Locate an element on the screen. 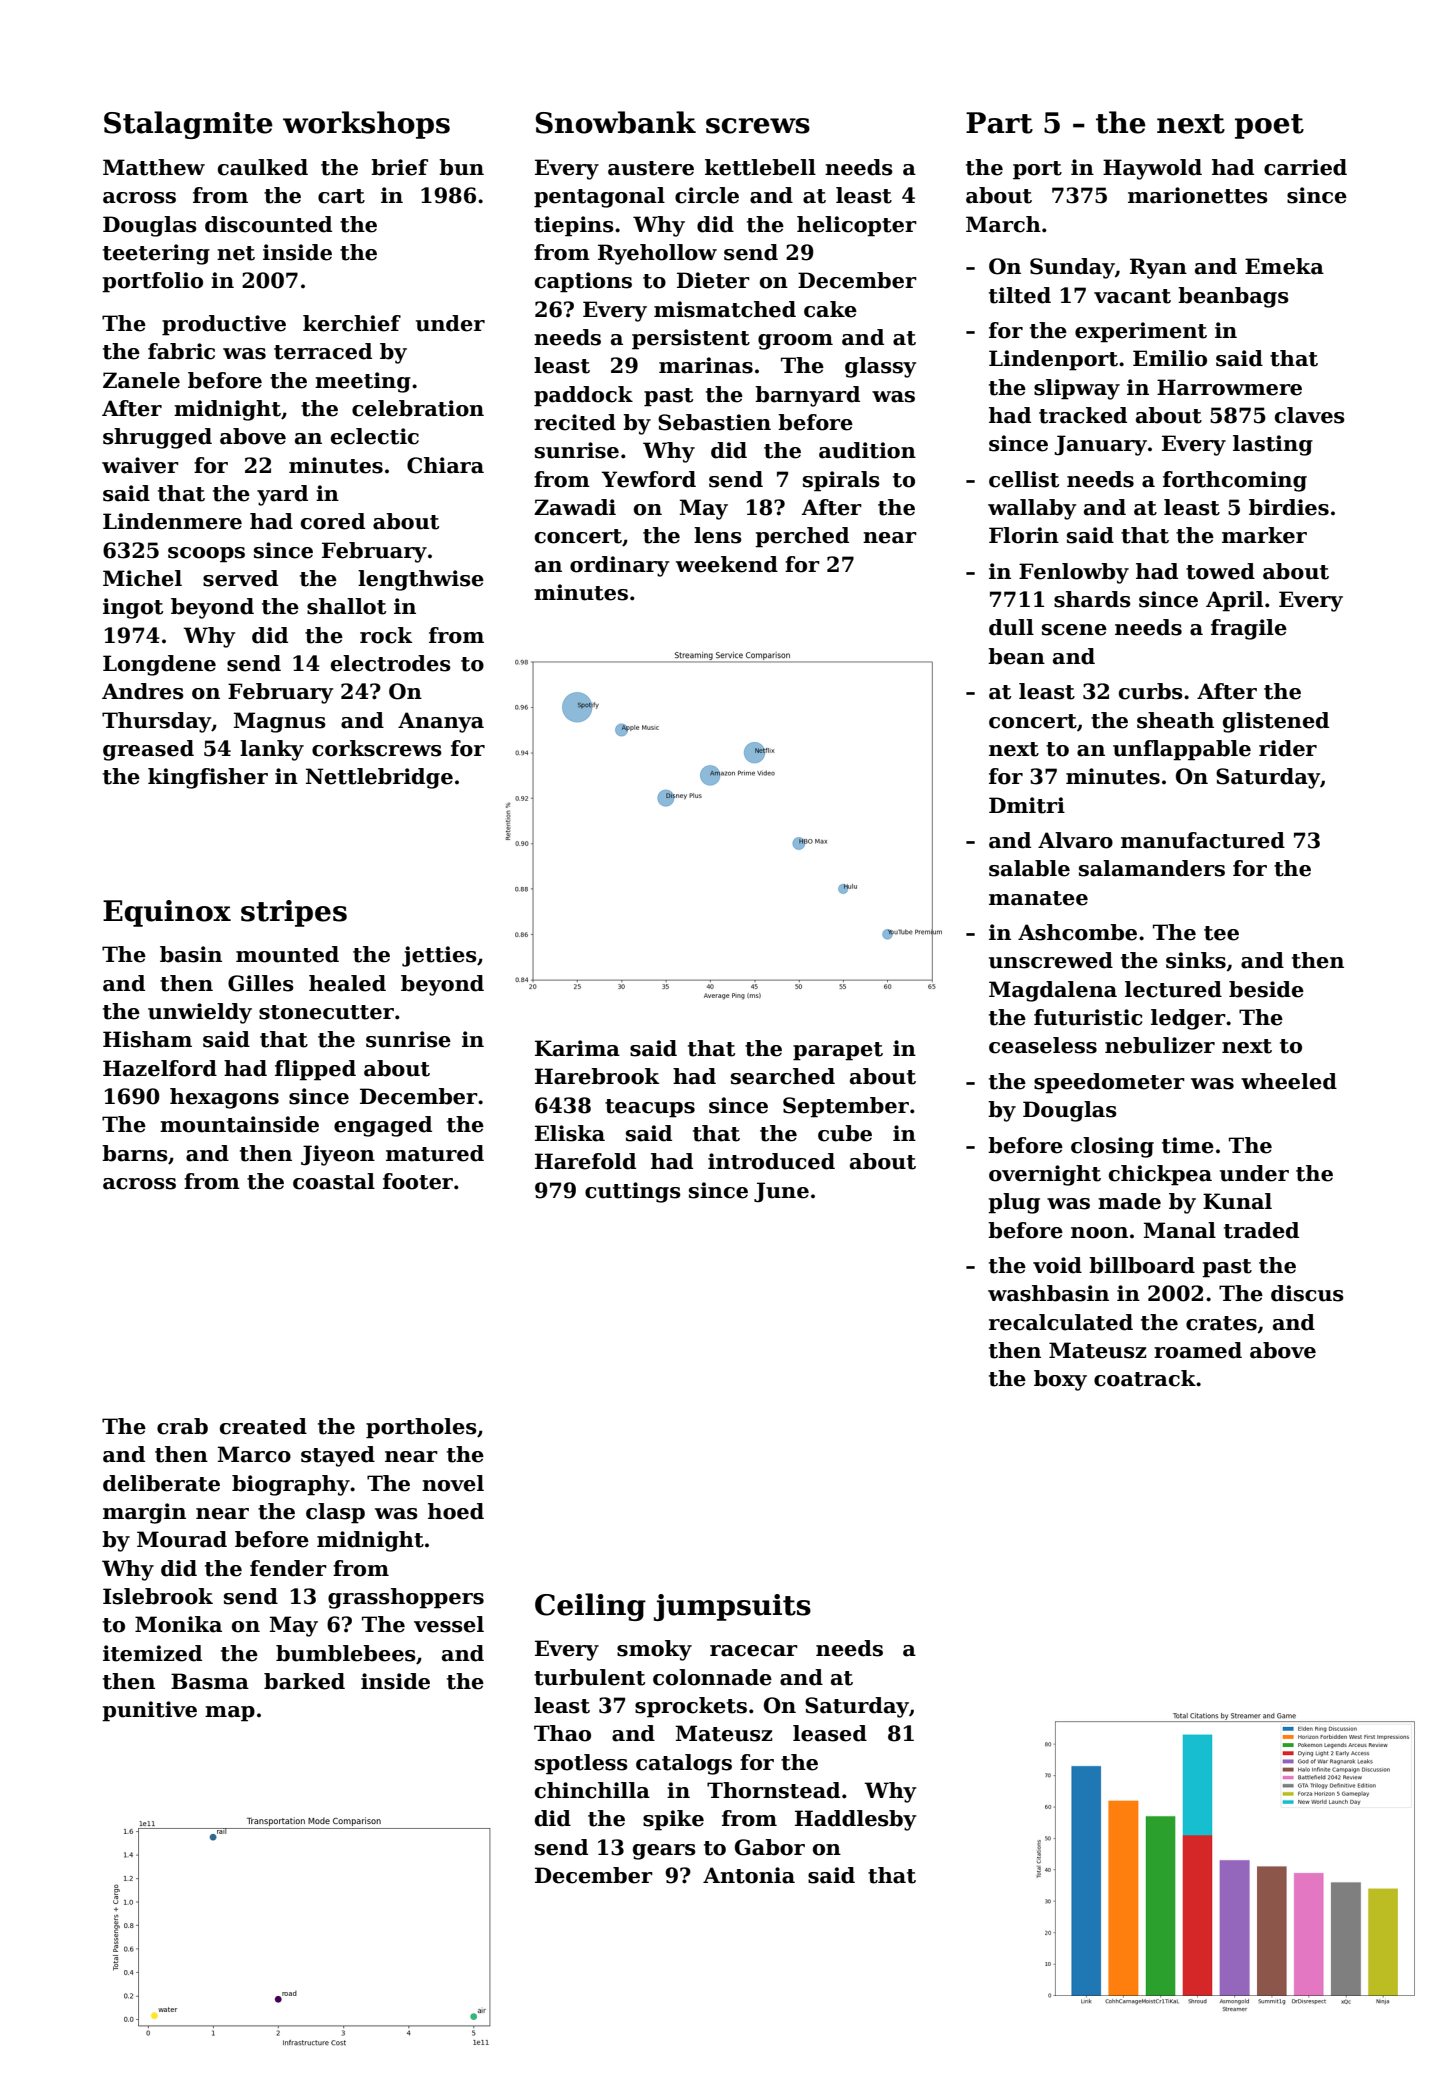  birdies is located at coordinates (1289, 507).
